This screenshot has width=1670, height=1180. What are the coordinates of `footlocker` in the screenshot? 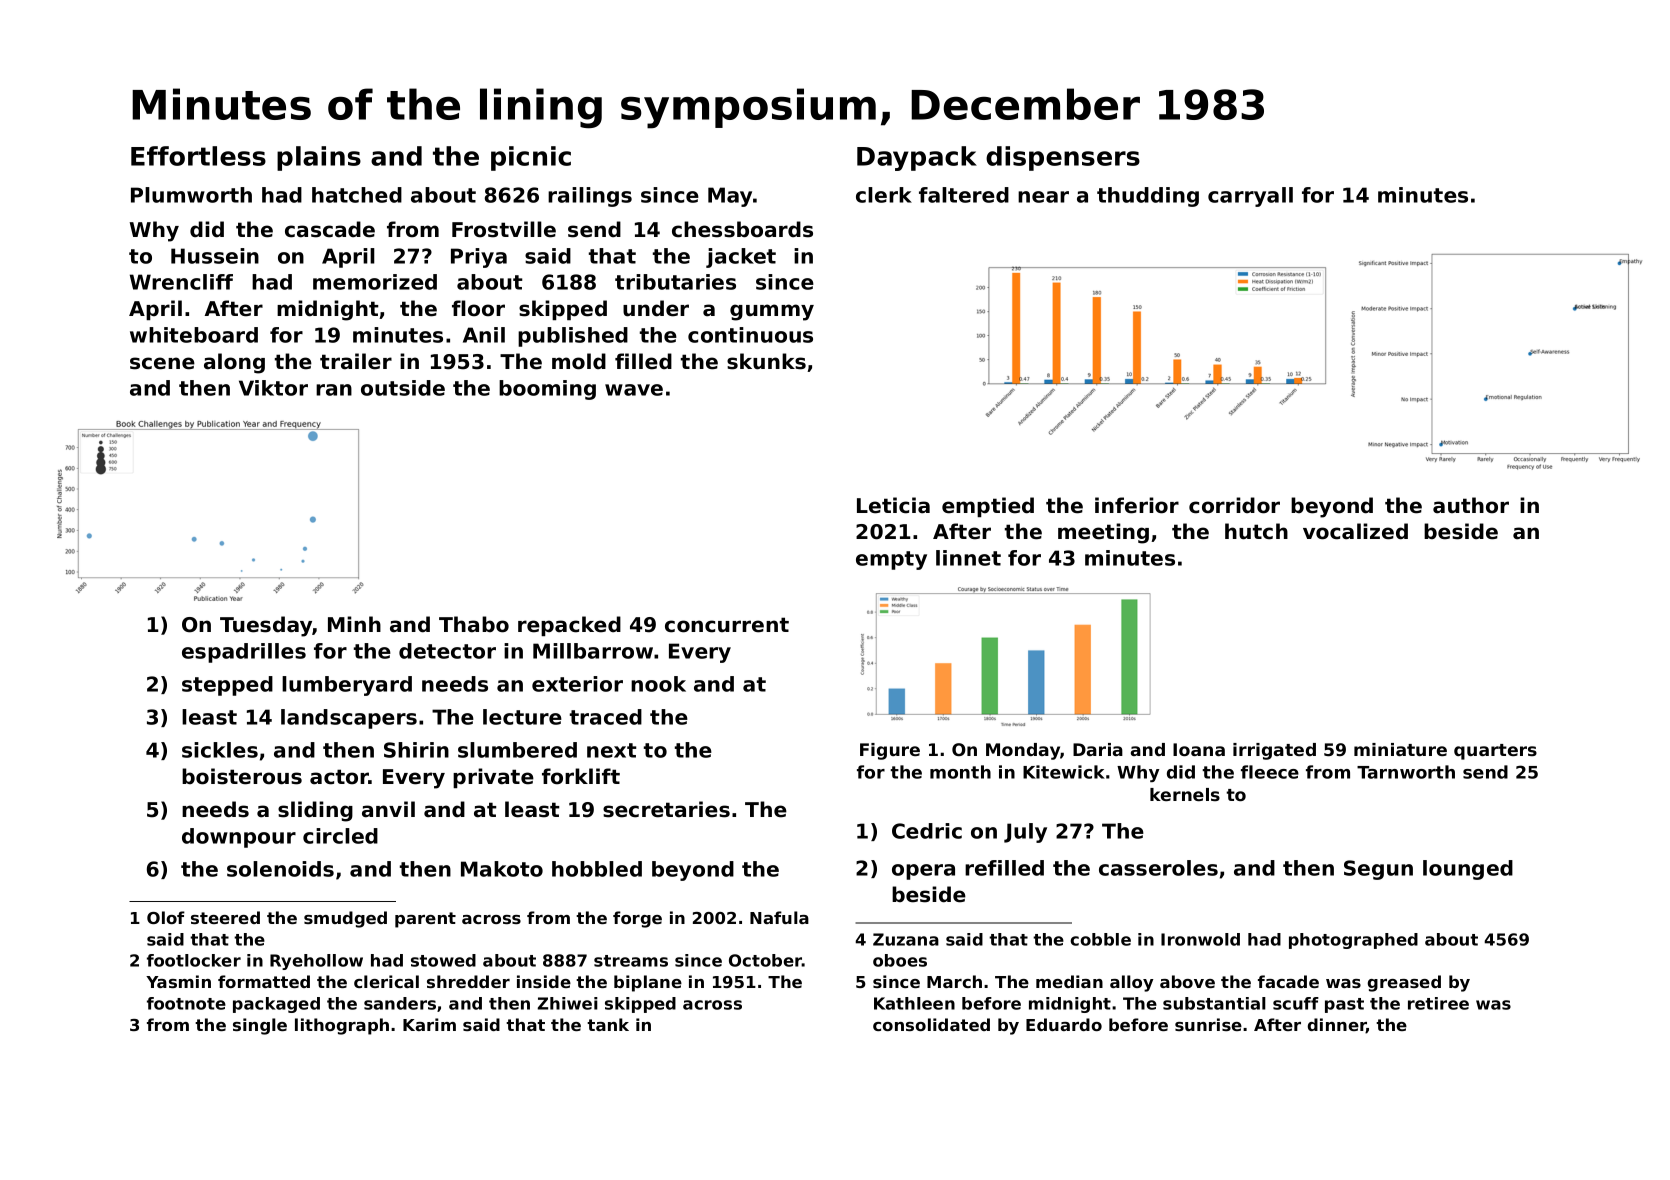 It's located at (194, 960).
